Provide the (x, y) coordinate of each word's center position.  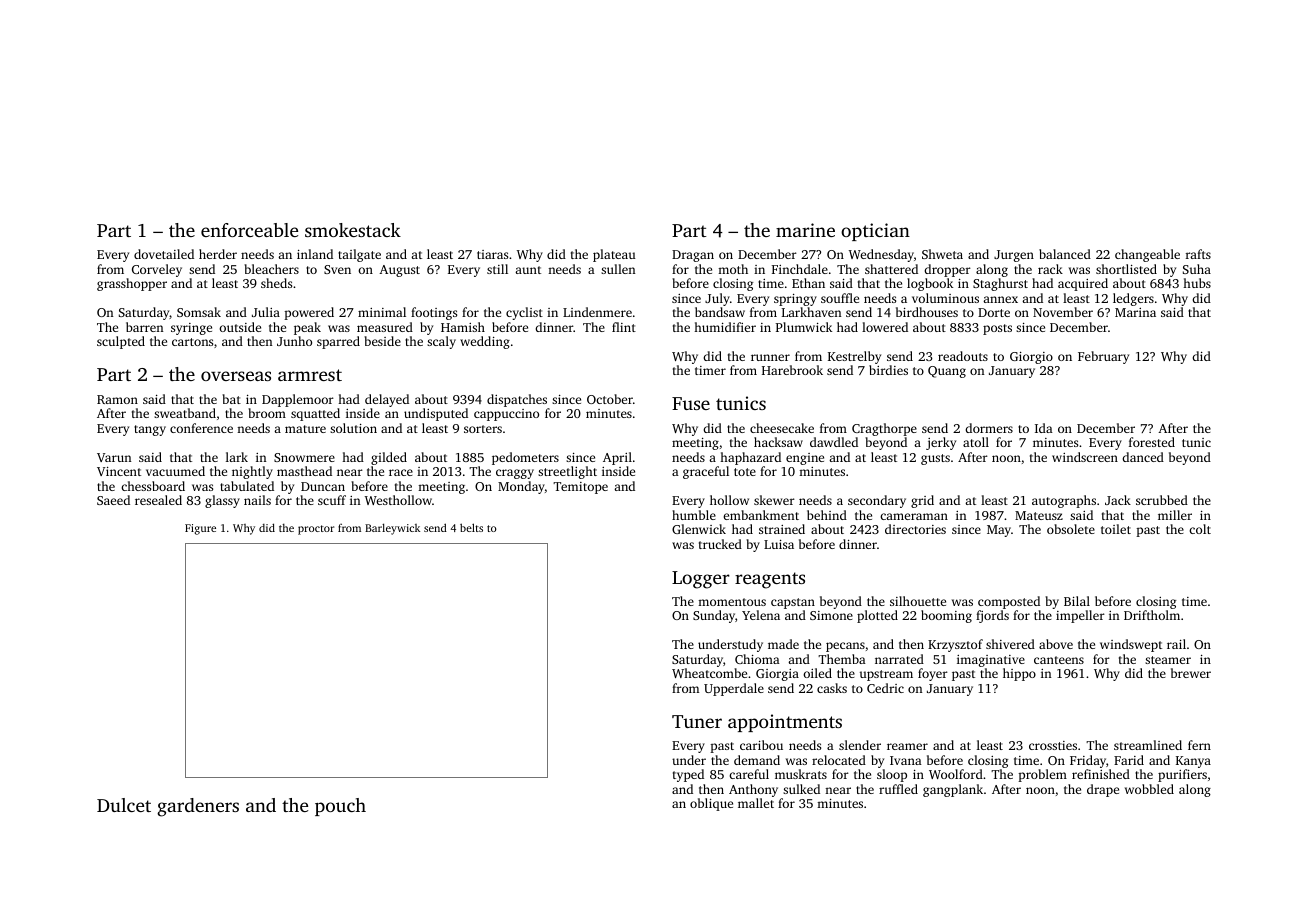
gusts (935, 459)
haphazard (750, 458)
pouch (340, 807)
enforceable (249, 230)
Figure (200, 529)
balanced (1065, 254)
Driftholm (1152, 615)
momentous (732, 602)
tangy (150, 430)
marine (805, 230)
